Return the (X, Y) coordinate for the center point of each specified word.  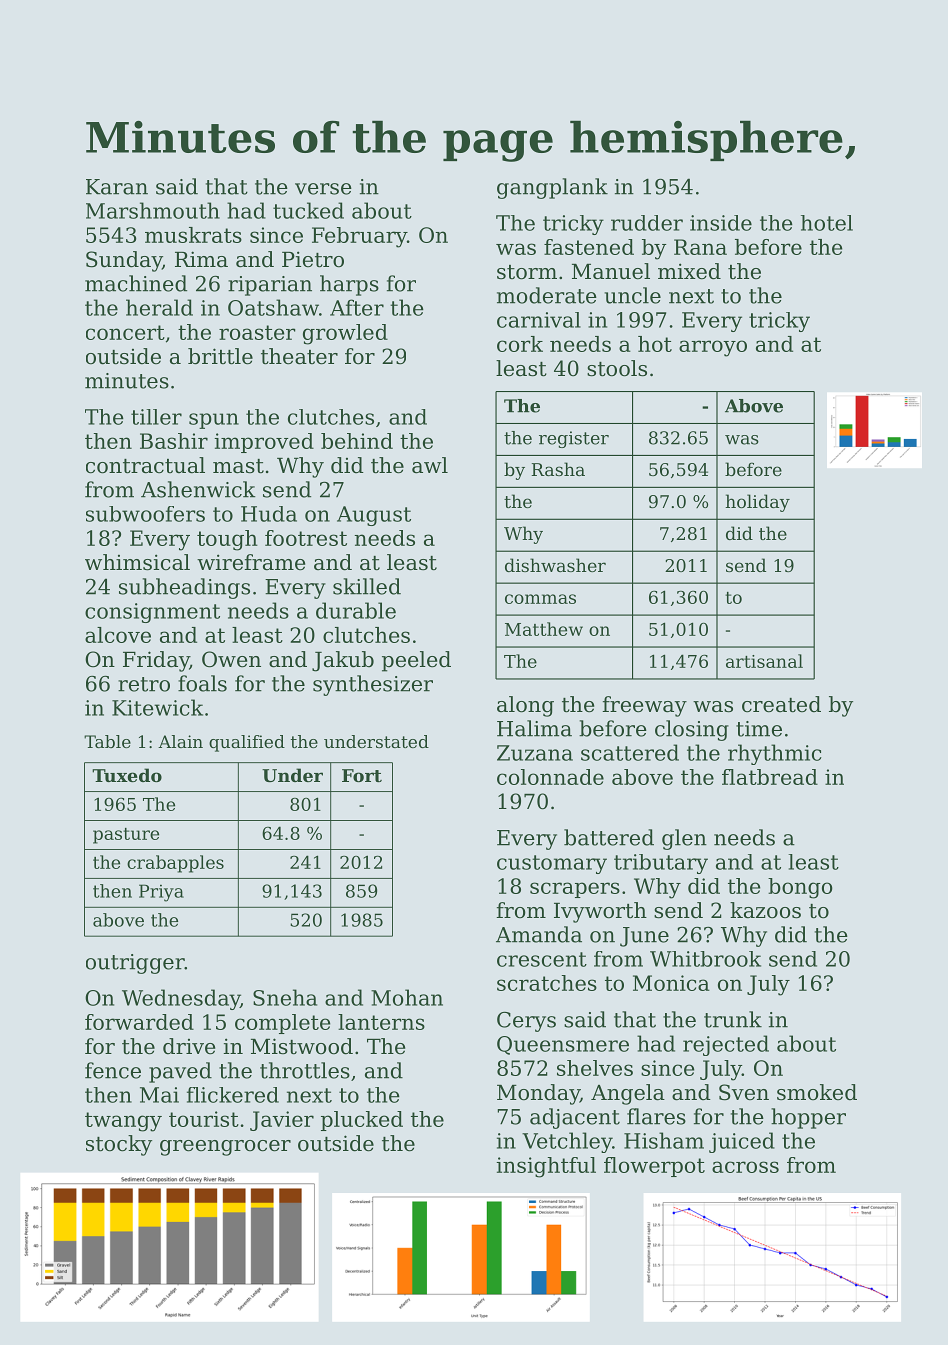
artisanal (764, 661)
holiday (757, 503)
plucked (362, 1121)
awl (430, 465)
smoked (817, 1092)
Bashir (174, 441)
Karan (117, 187)
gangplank (552, 188)
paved (180, 1072)
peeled (416, 661)
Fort (362, 775)
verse (323, 189)
